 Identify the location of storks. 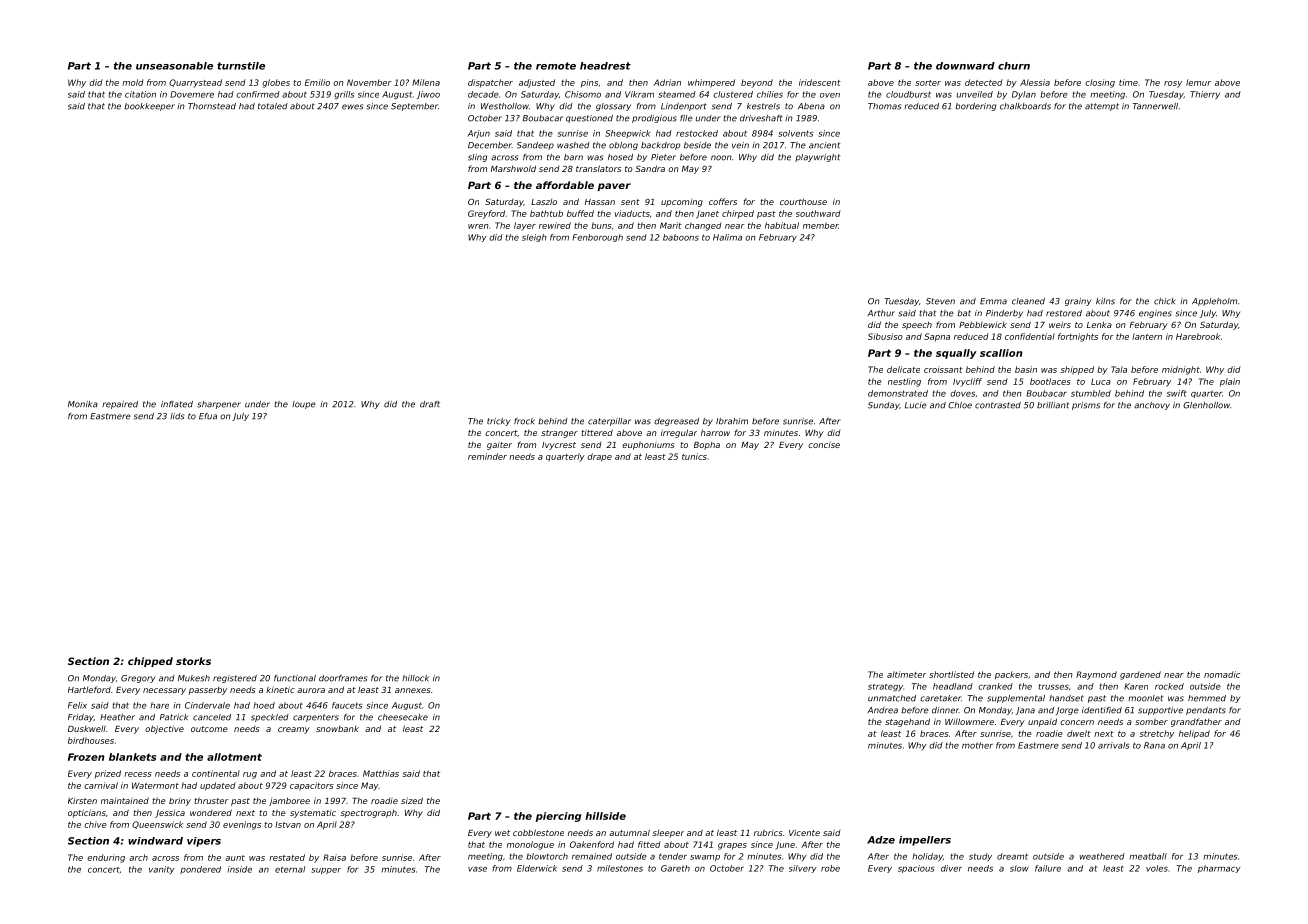
(193, 661).
